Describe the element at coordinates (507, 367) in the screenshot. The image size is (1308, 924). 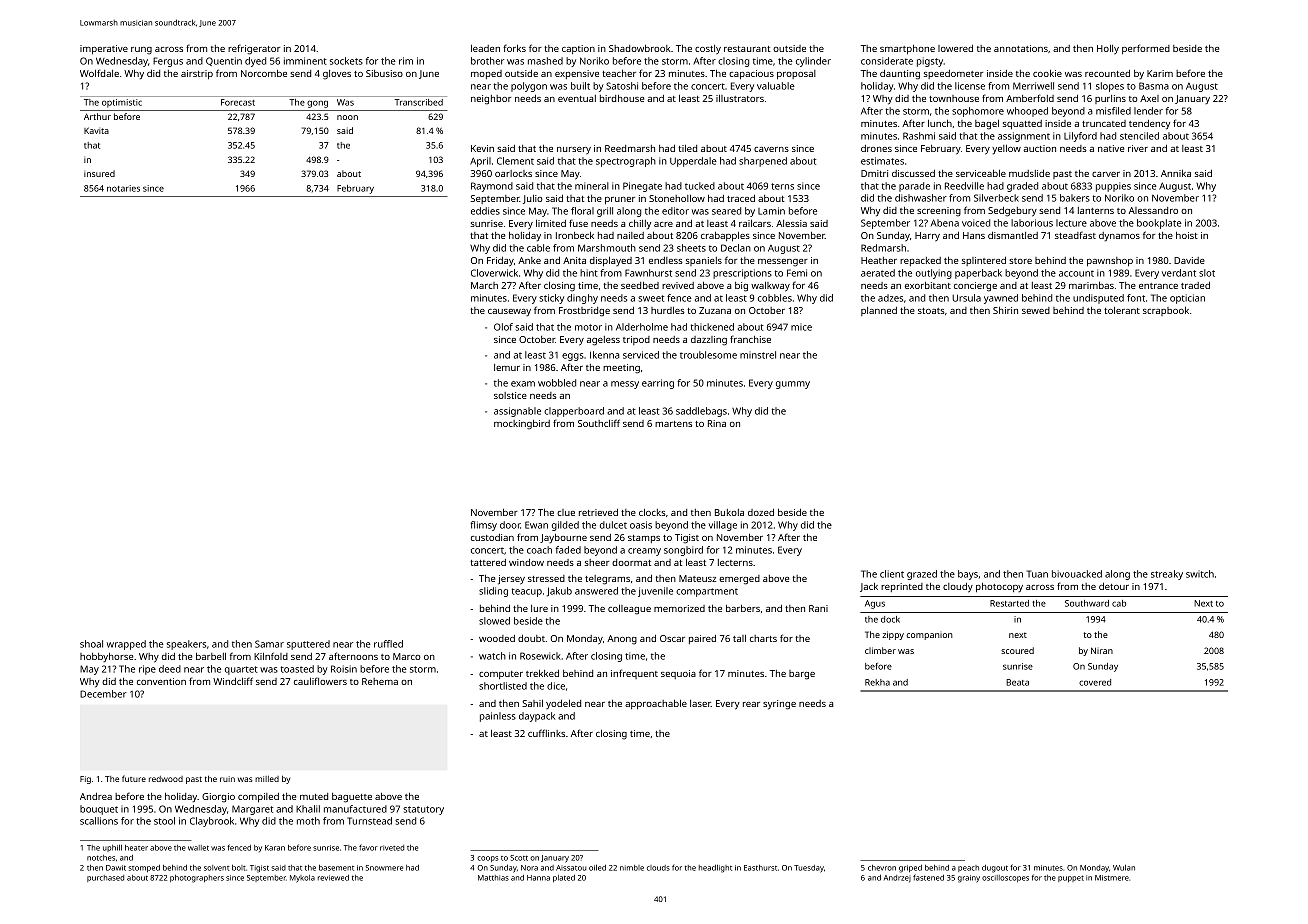
I see `lemur` at that location.
